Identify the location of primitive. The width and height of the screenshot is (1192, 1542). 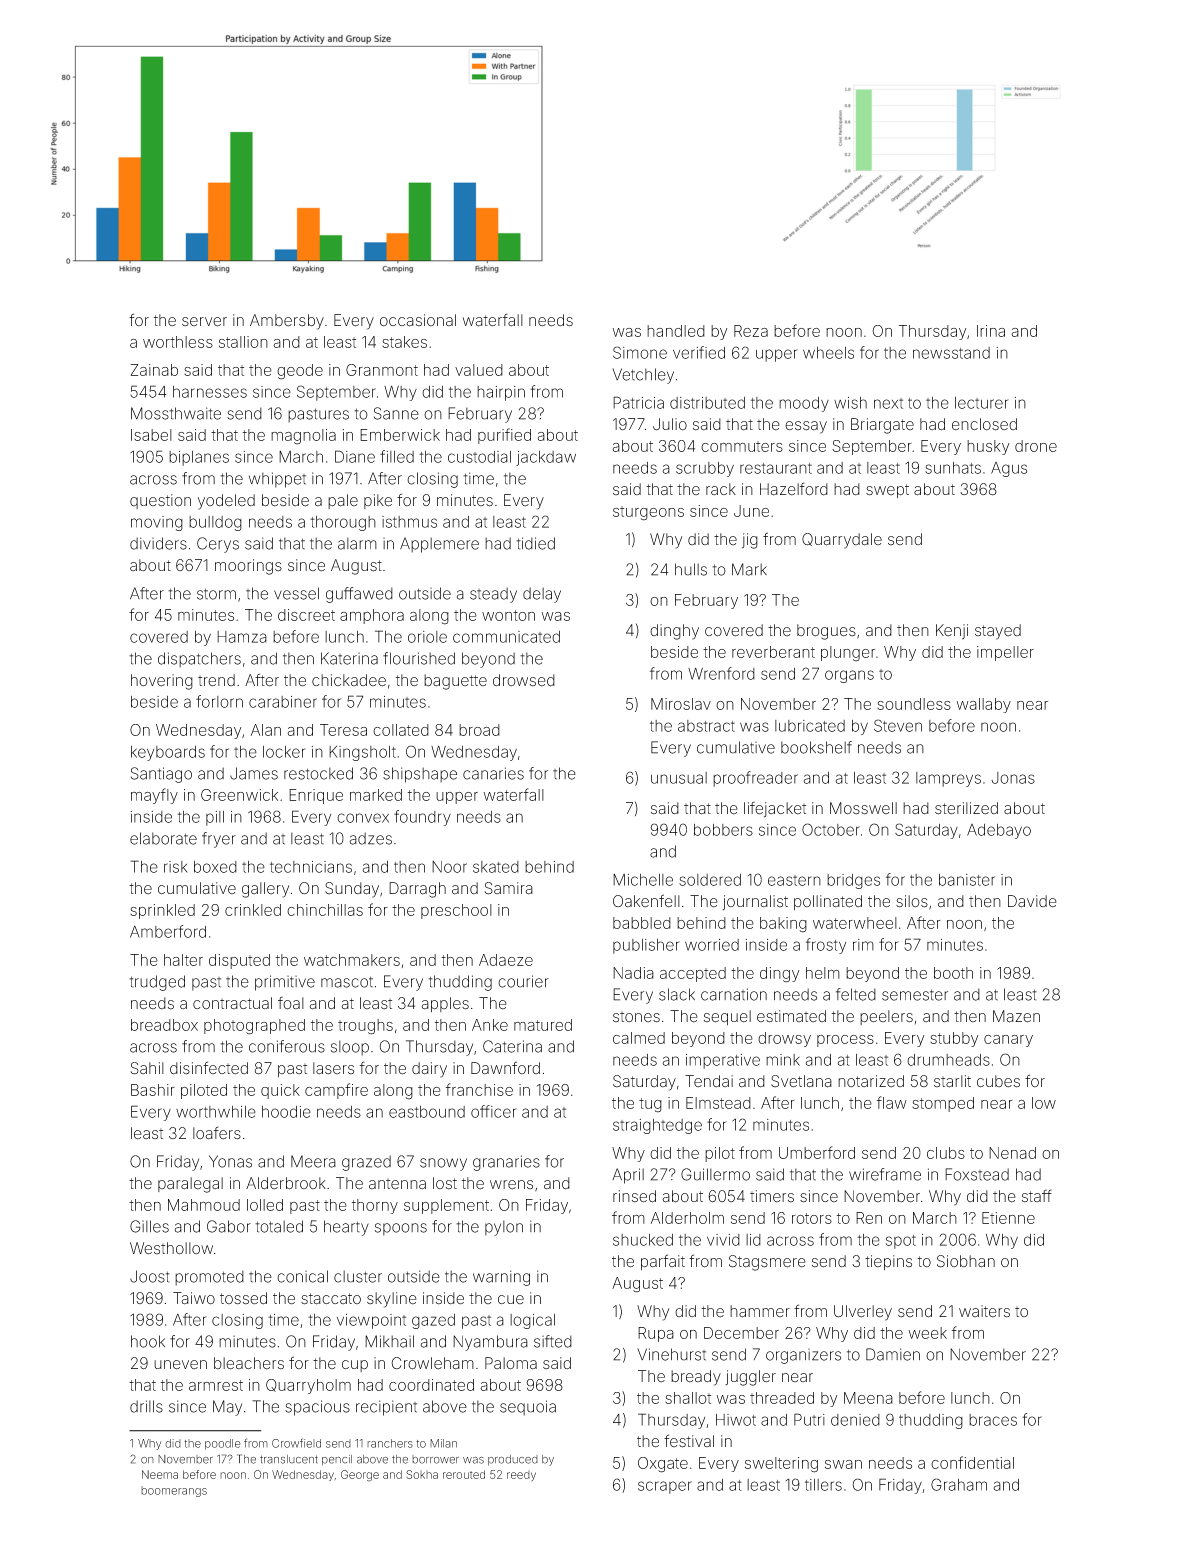
(285, 983).
